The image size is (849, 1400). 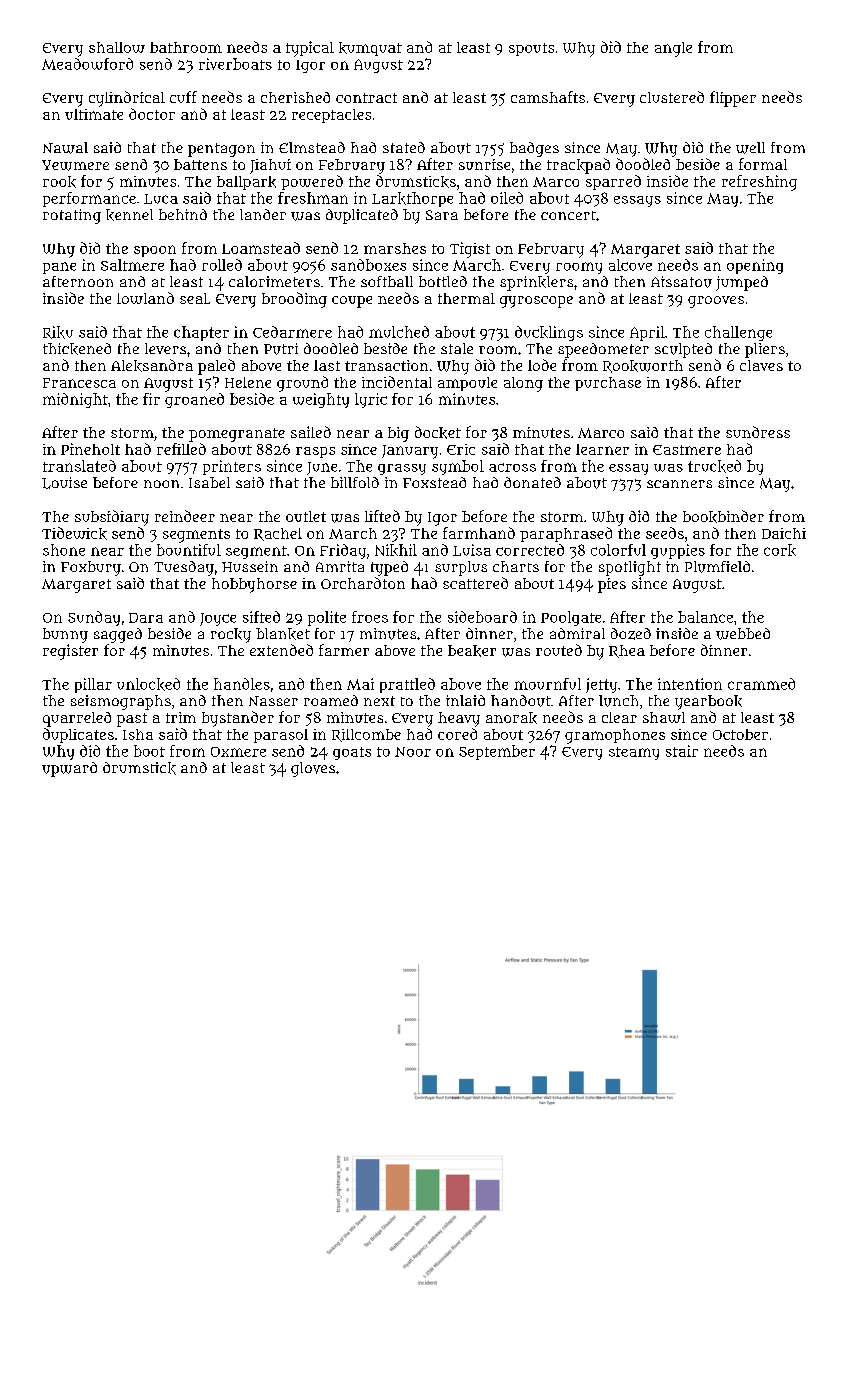 What do you see at coordinates (75, 165) in the screenshot?
I see `Yewmere` at bounding box center [75, 165].
